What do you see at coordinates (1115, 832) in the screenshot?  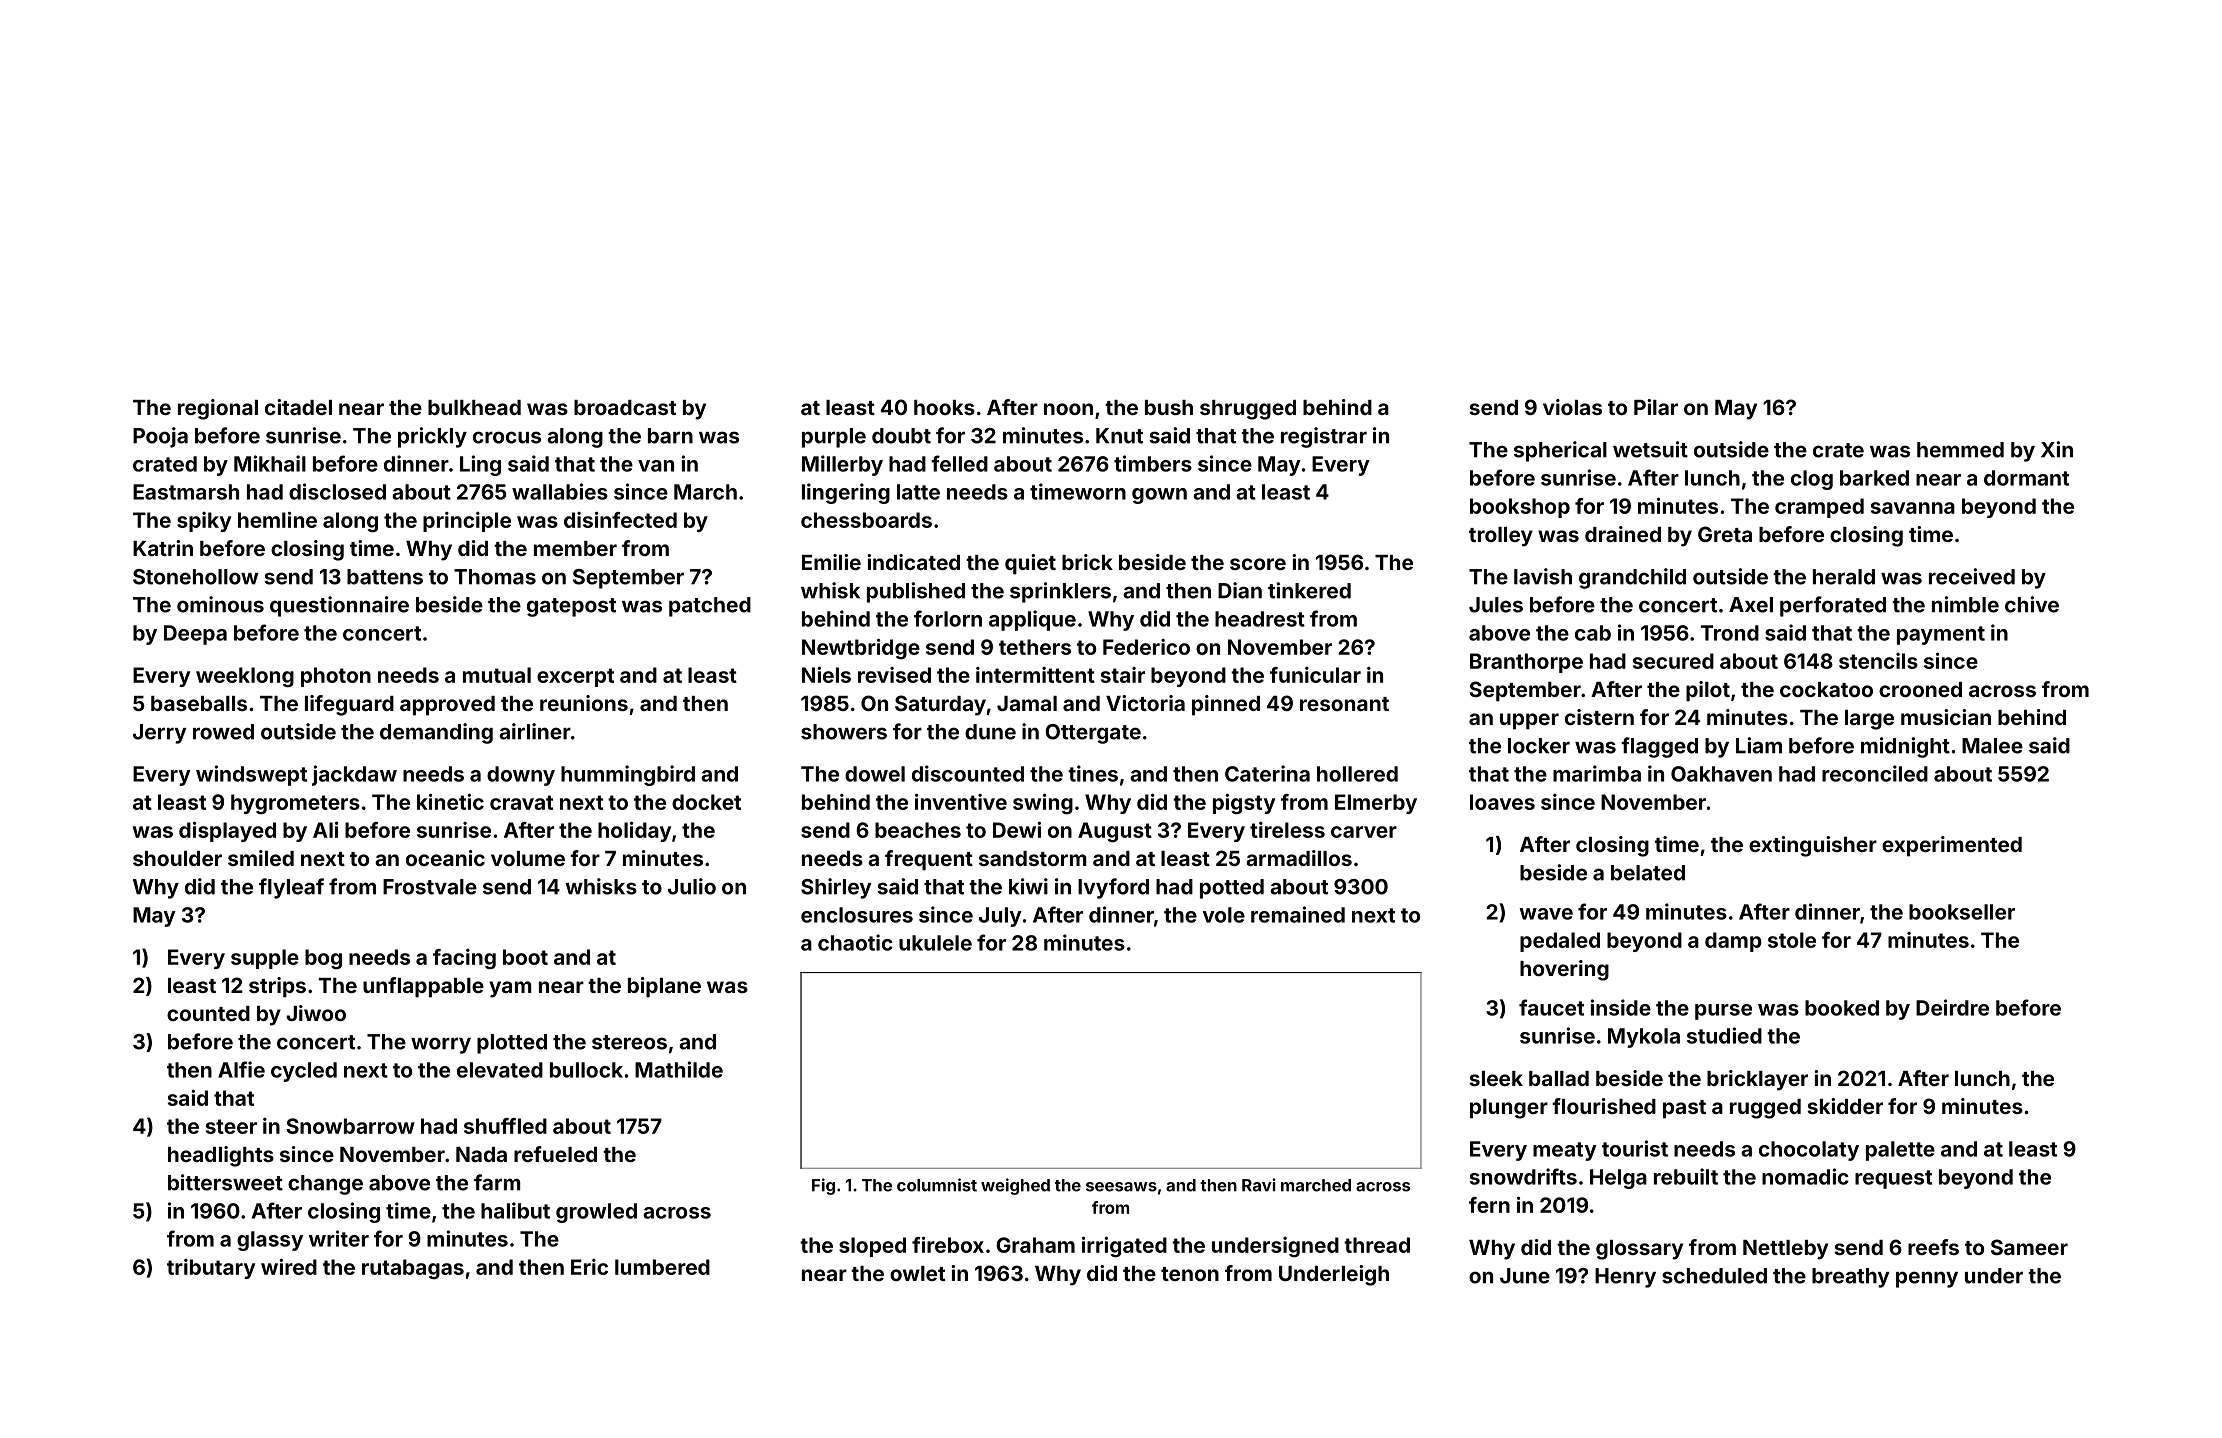 I see `August` at bounding box center [1115, 832].
